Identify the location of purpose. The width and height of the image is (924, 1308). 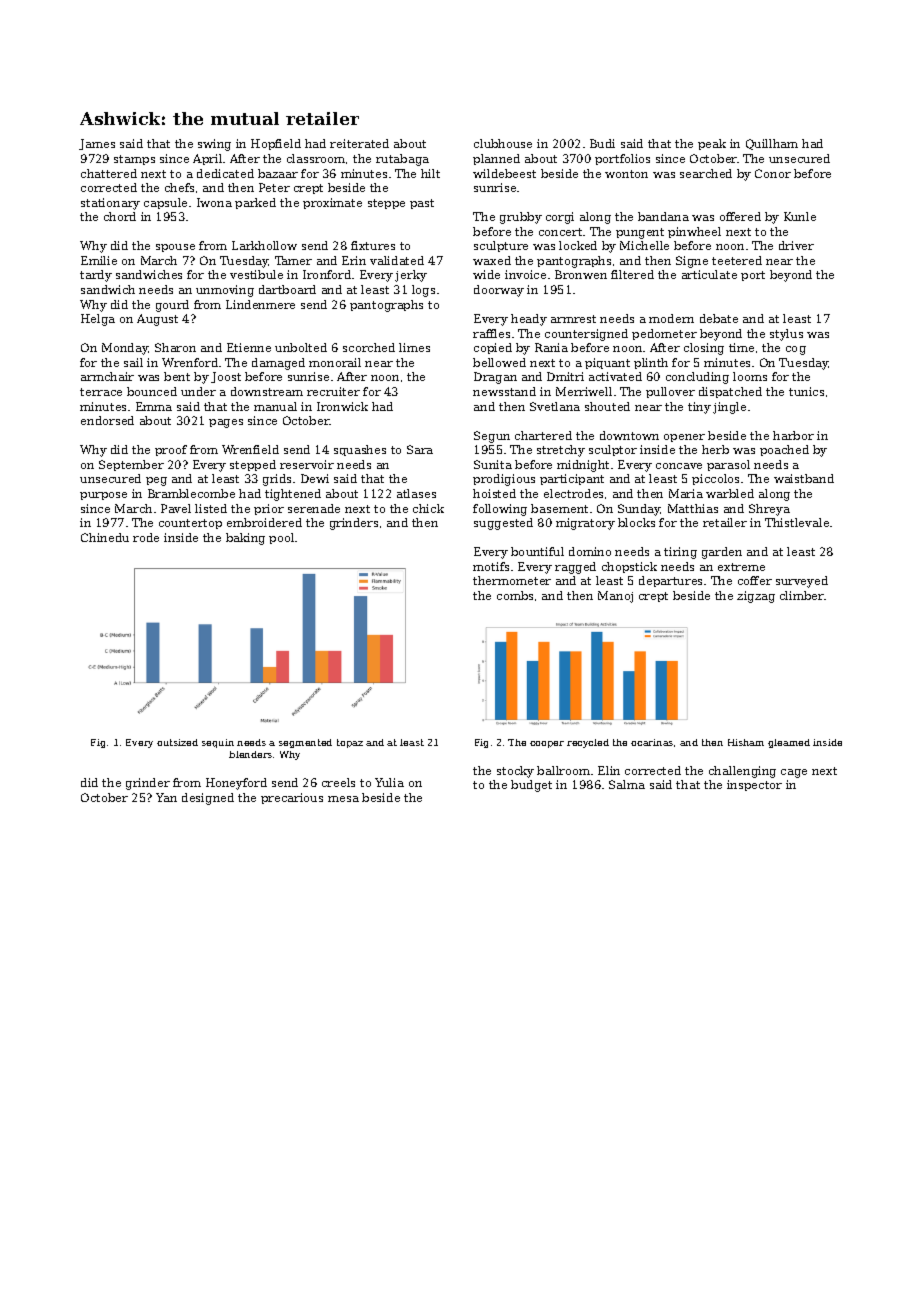
(103, 496).
